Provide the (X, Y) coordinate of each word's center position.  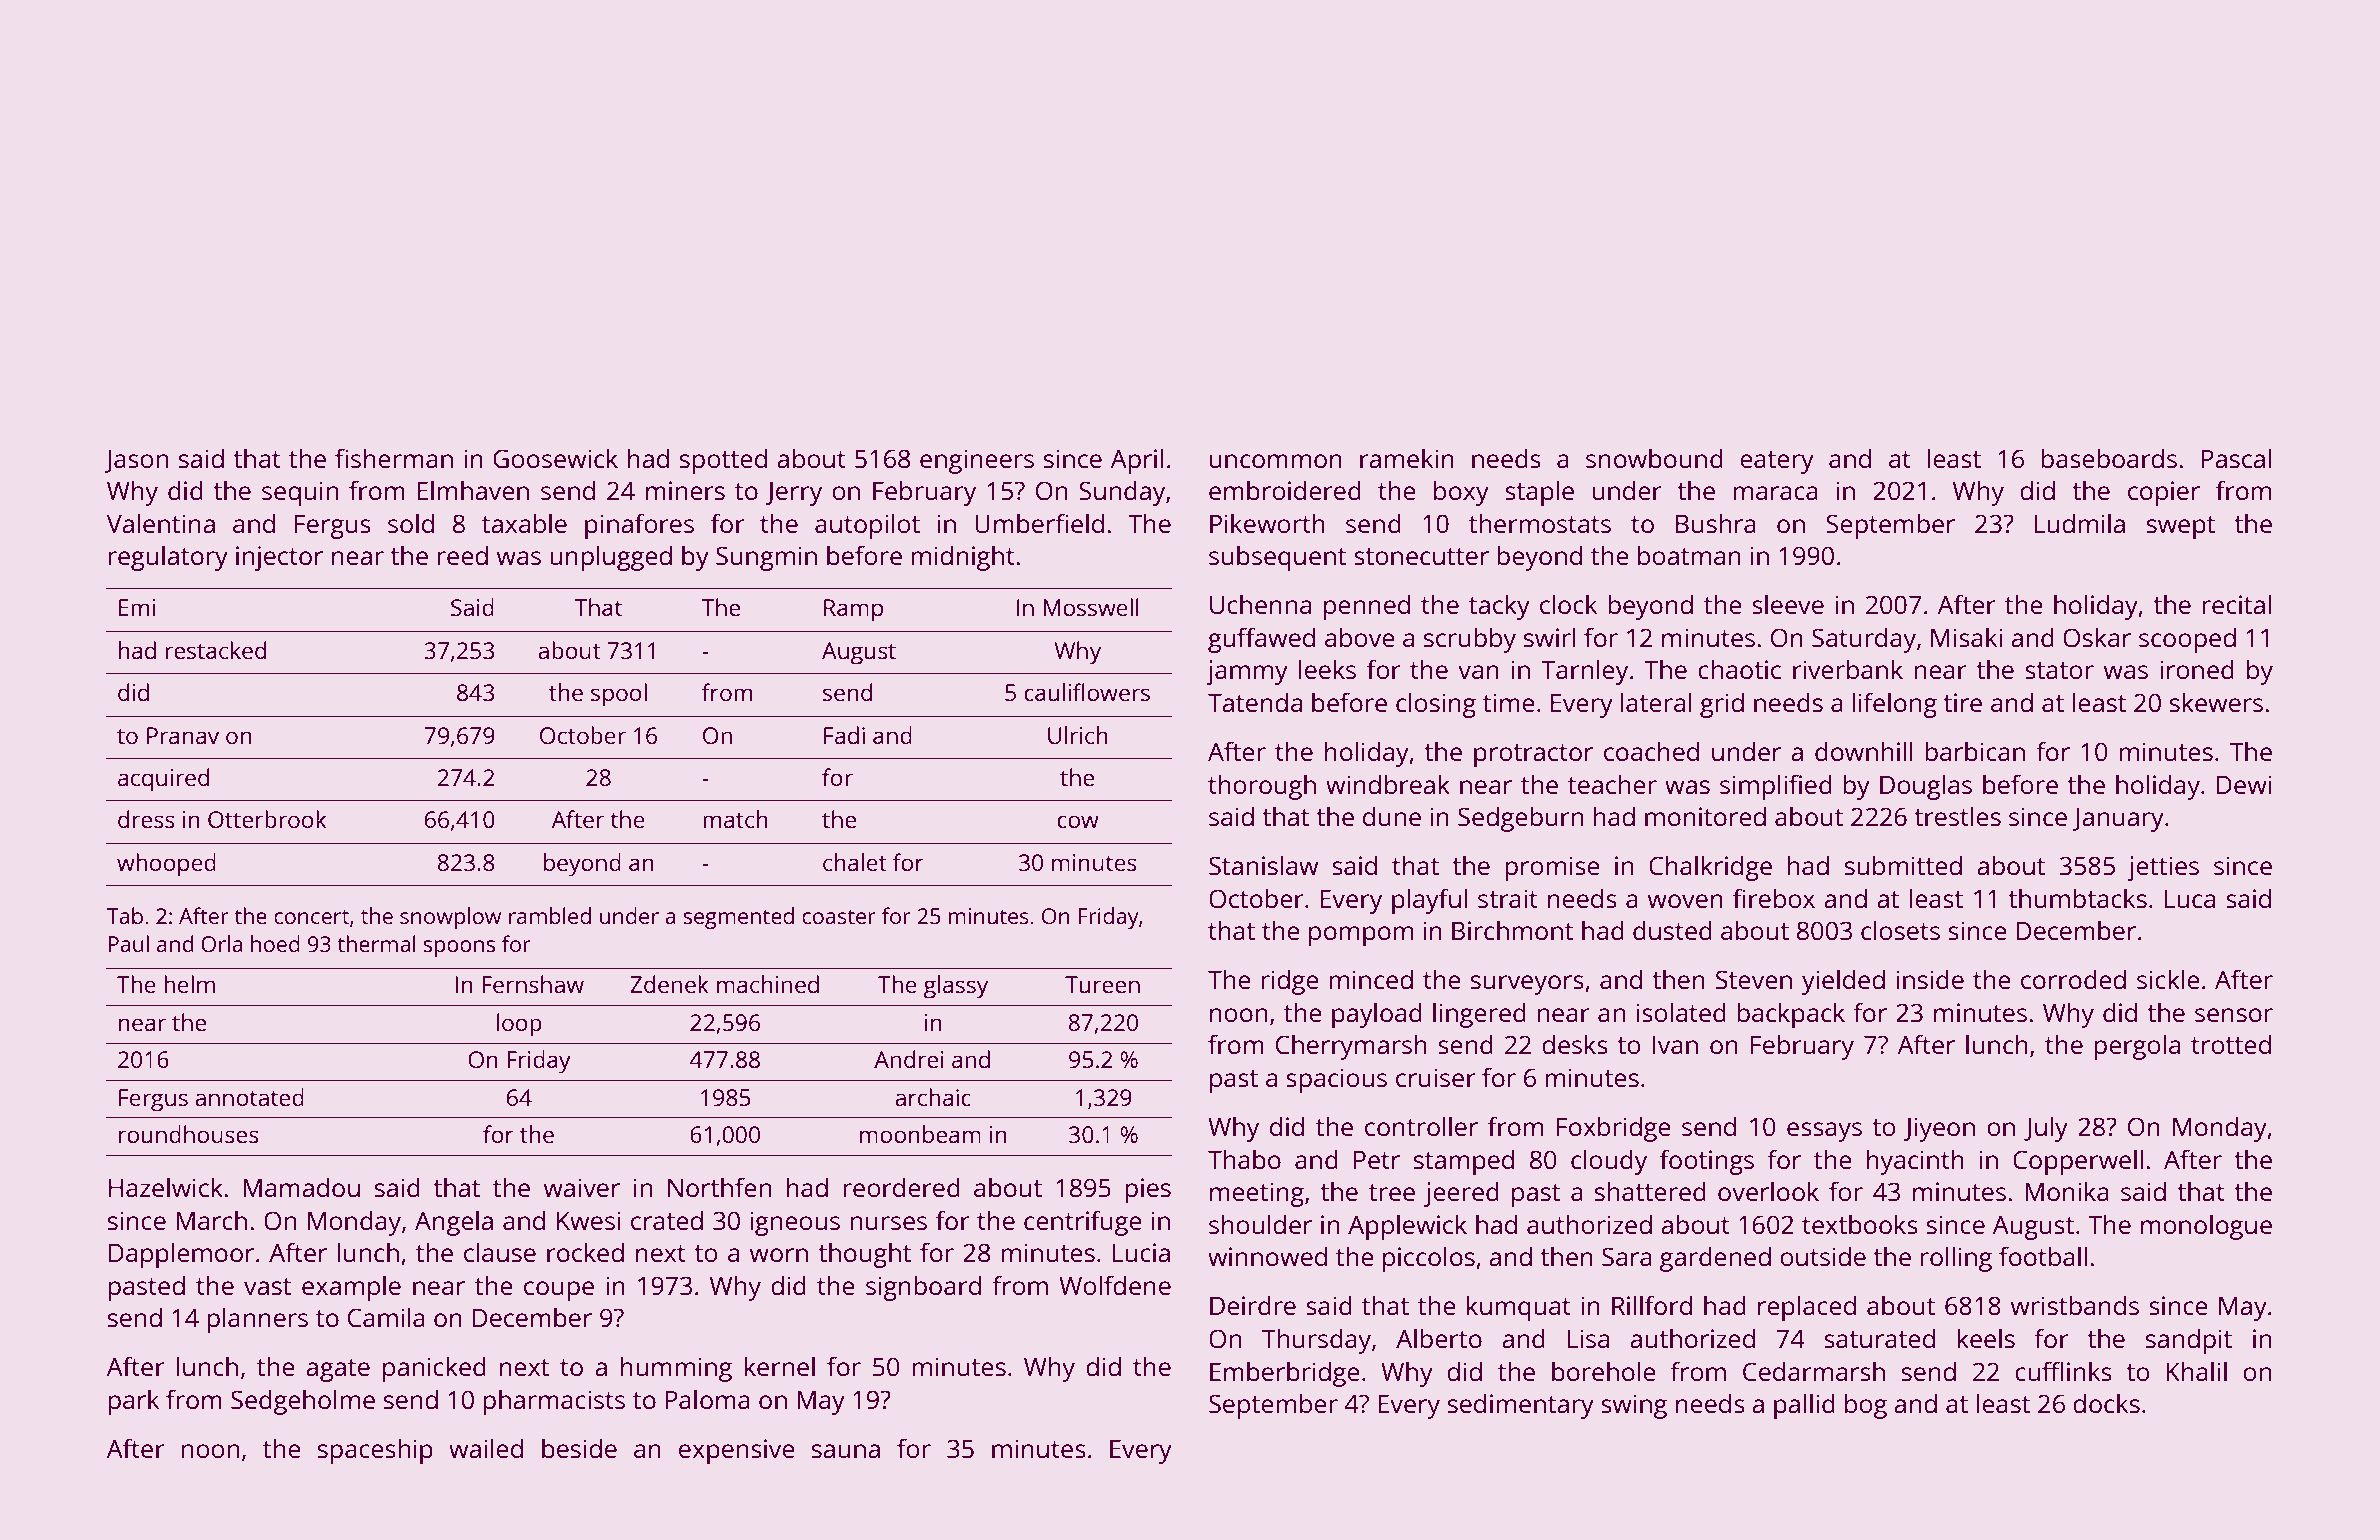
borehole (1604, 1371)
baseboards (2109, 458)
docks (2106, 1403)
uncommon (1276, 461)
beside (579, 1448)
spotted (723, 461)
